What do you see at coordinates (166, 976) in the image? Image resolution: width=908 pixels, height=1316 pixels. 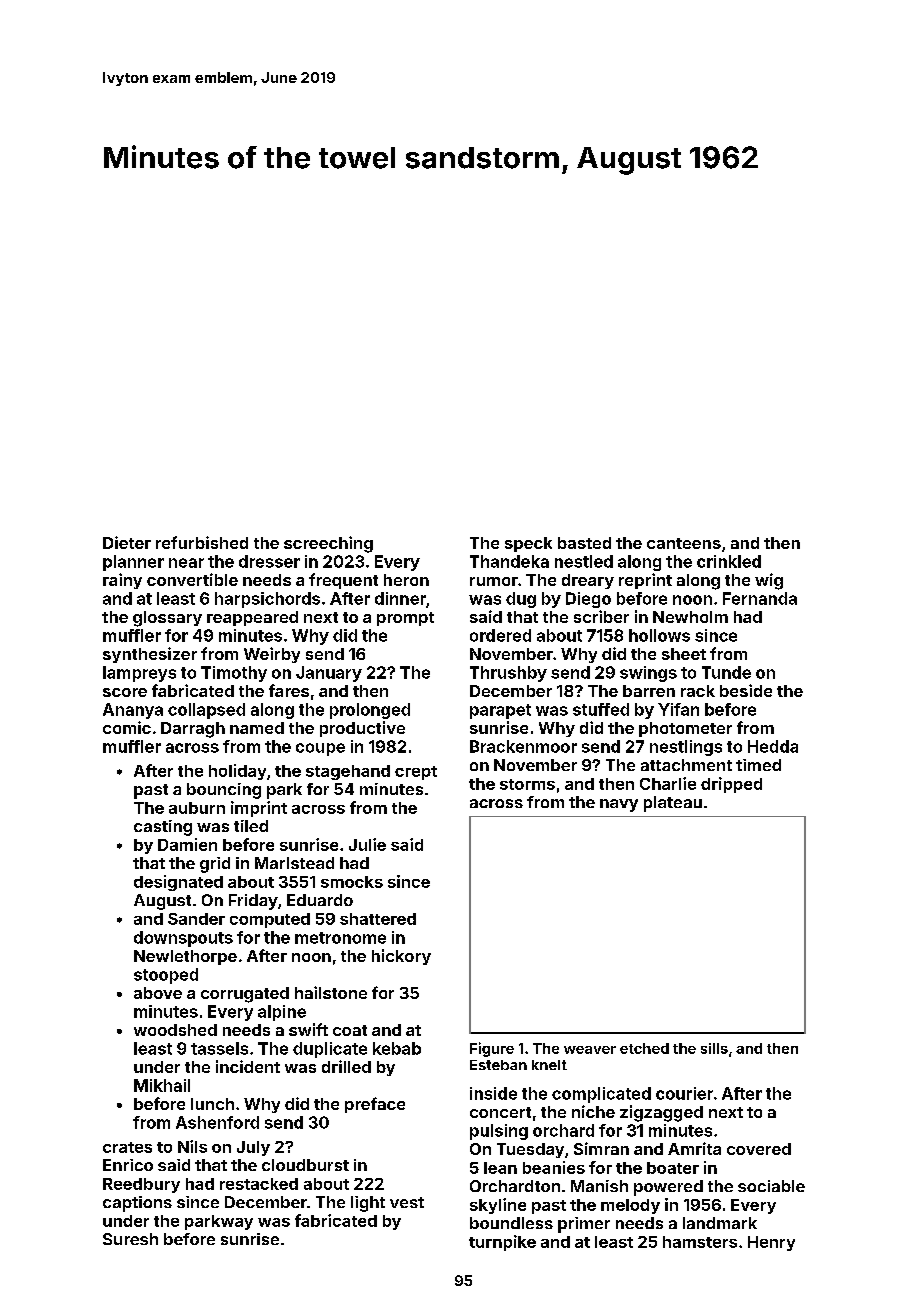 I see `stooped` at bounding box center [166, 976].
